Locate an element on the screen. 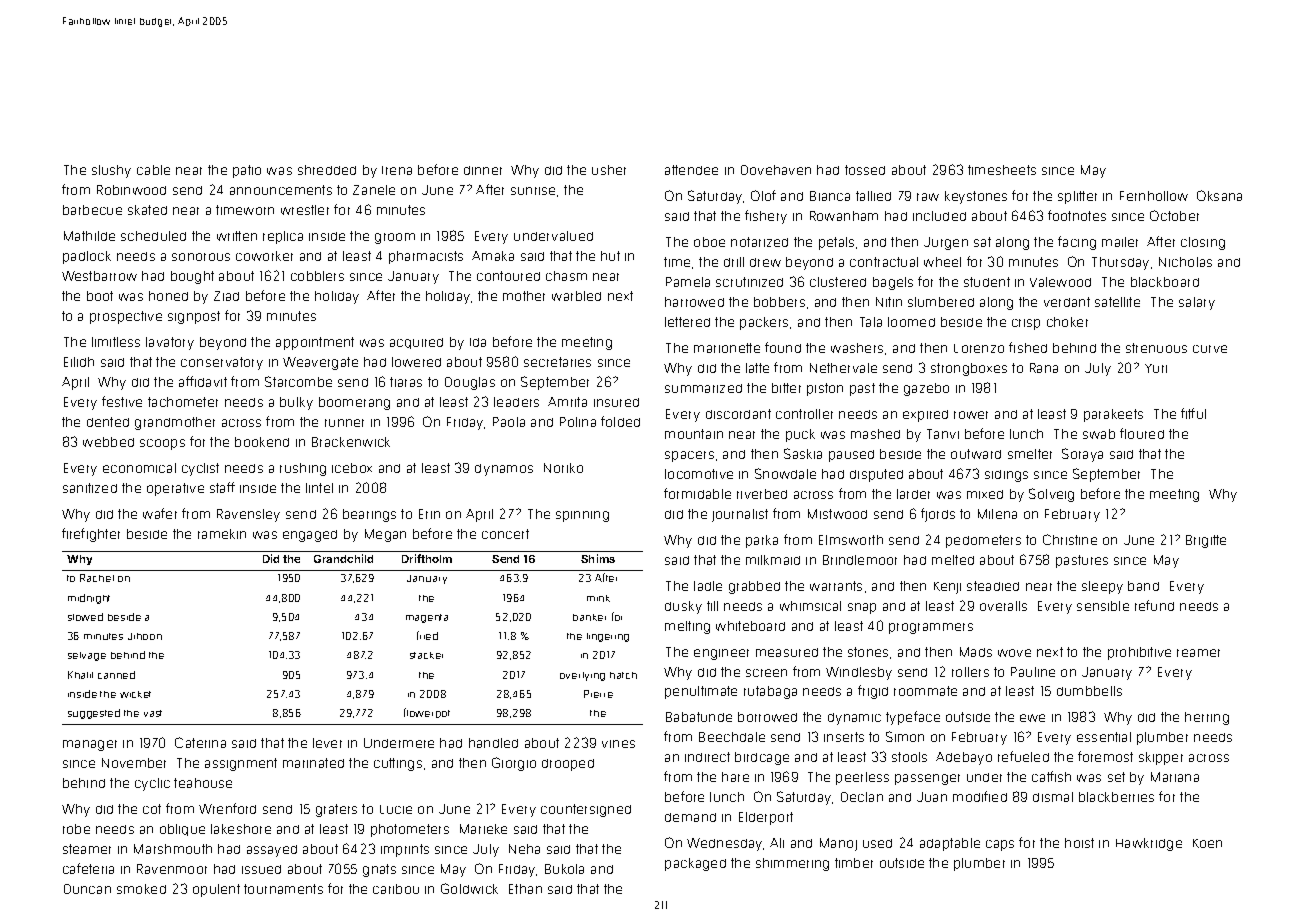  rower is located at coordinates (971, 415).
